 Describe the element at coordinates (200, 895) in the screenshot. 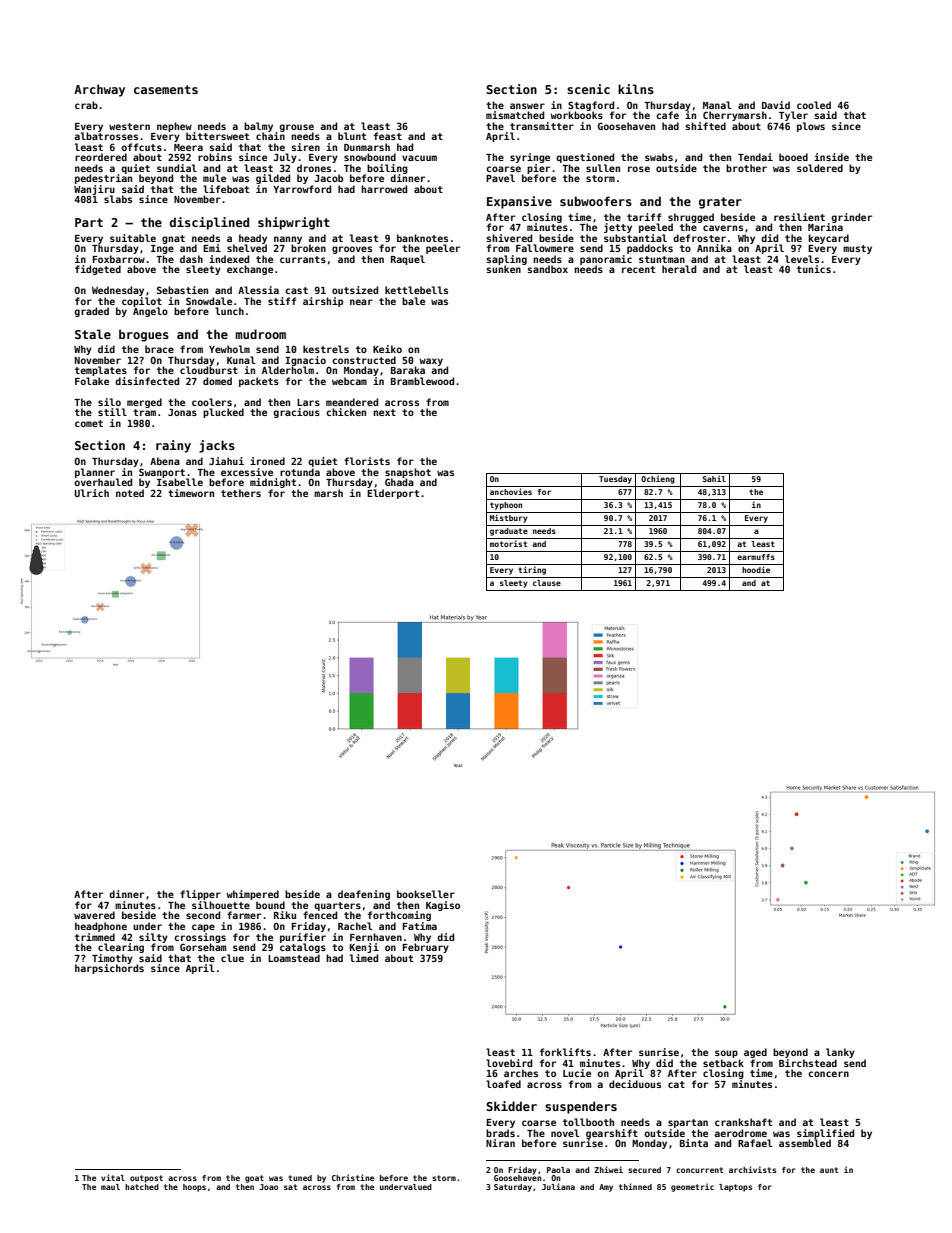

I see `flipper` at that location.
